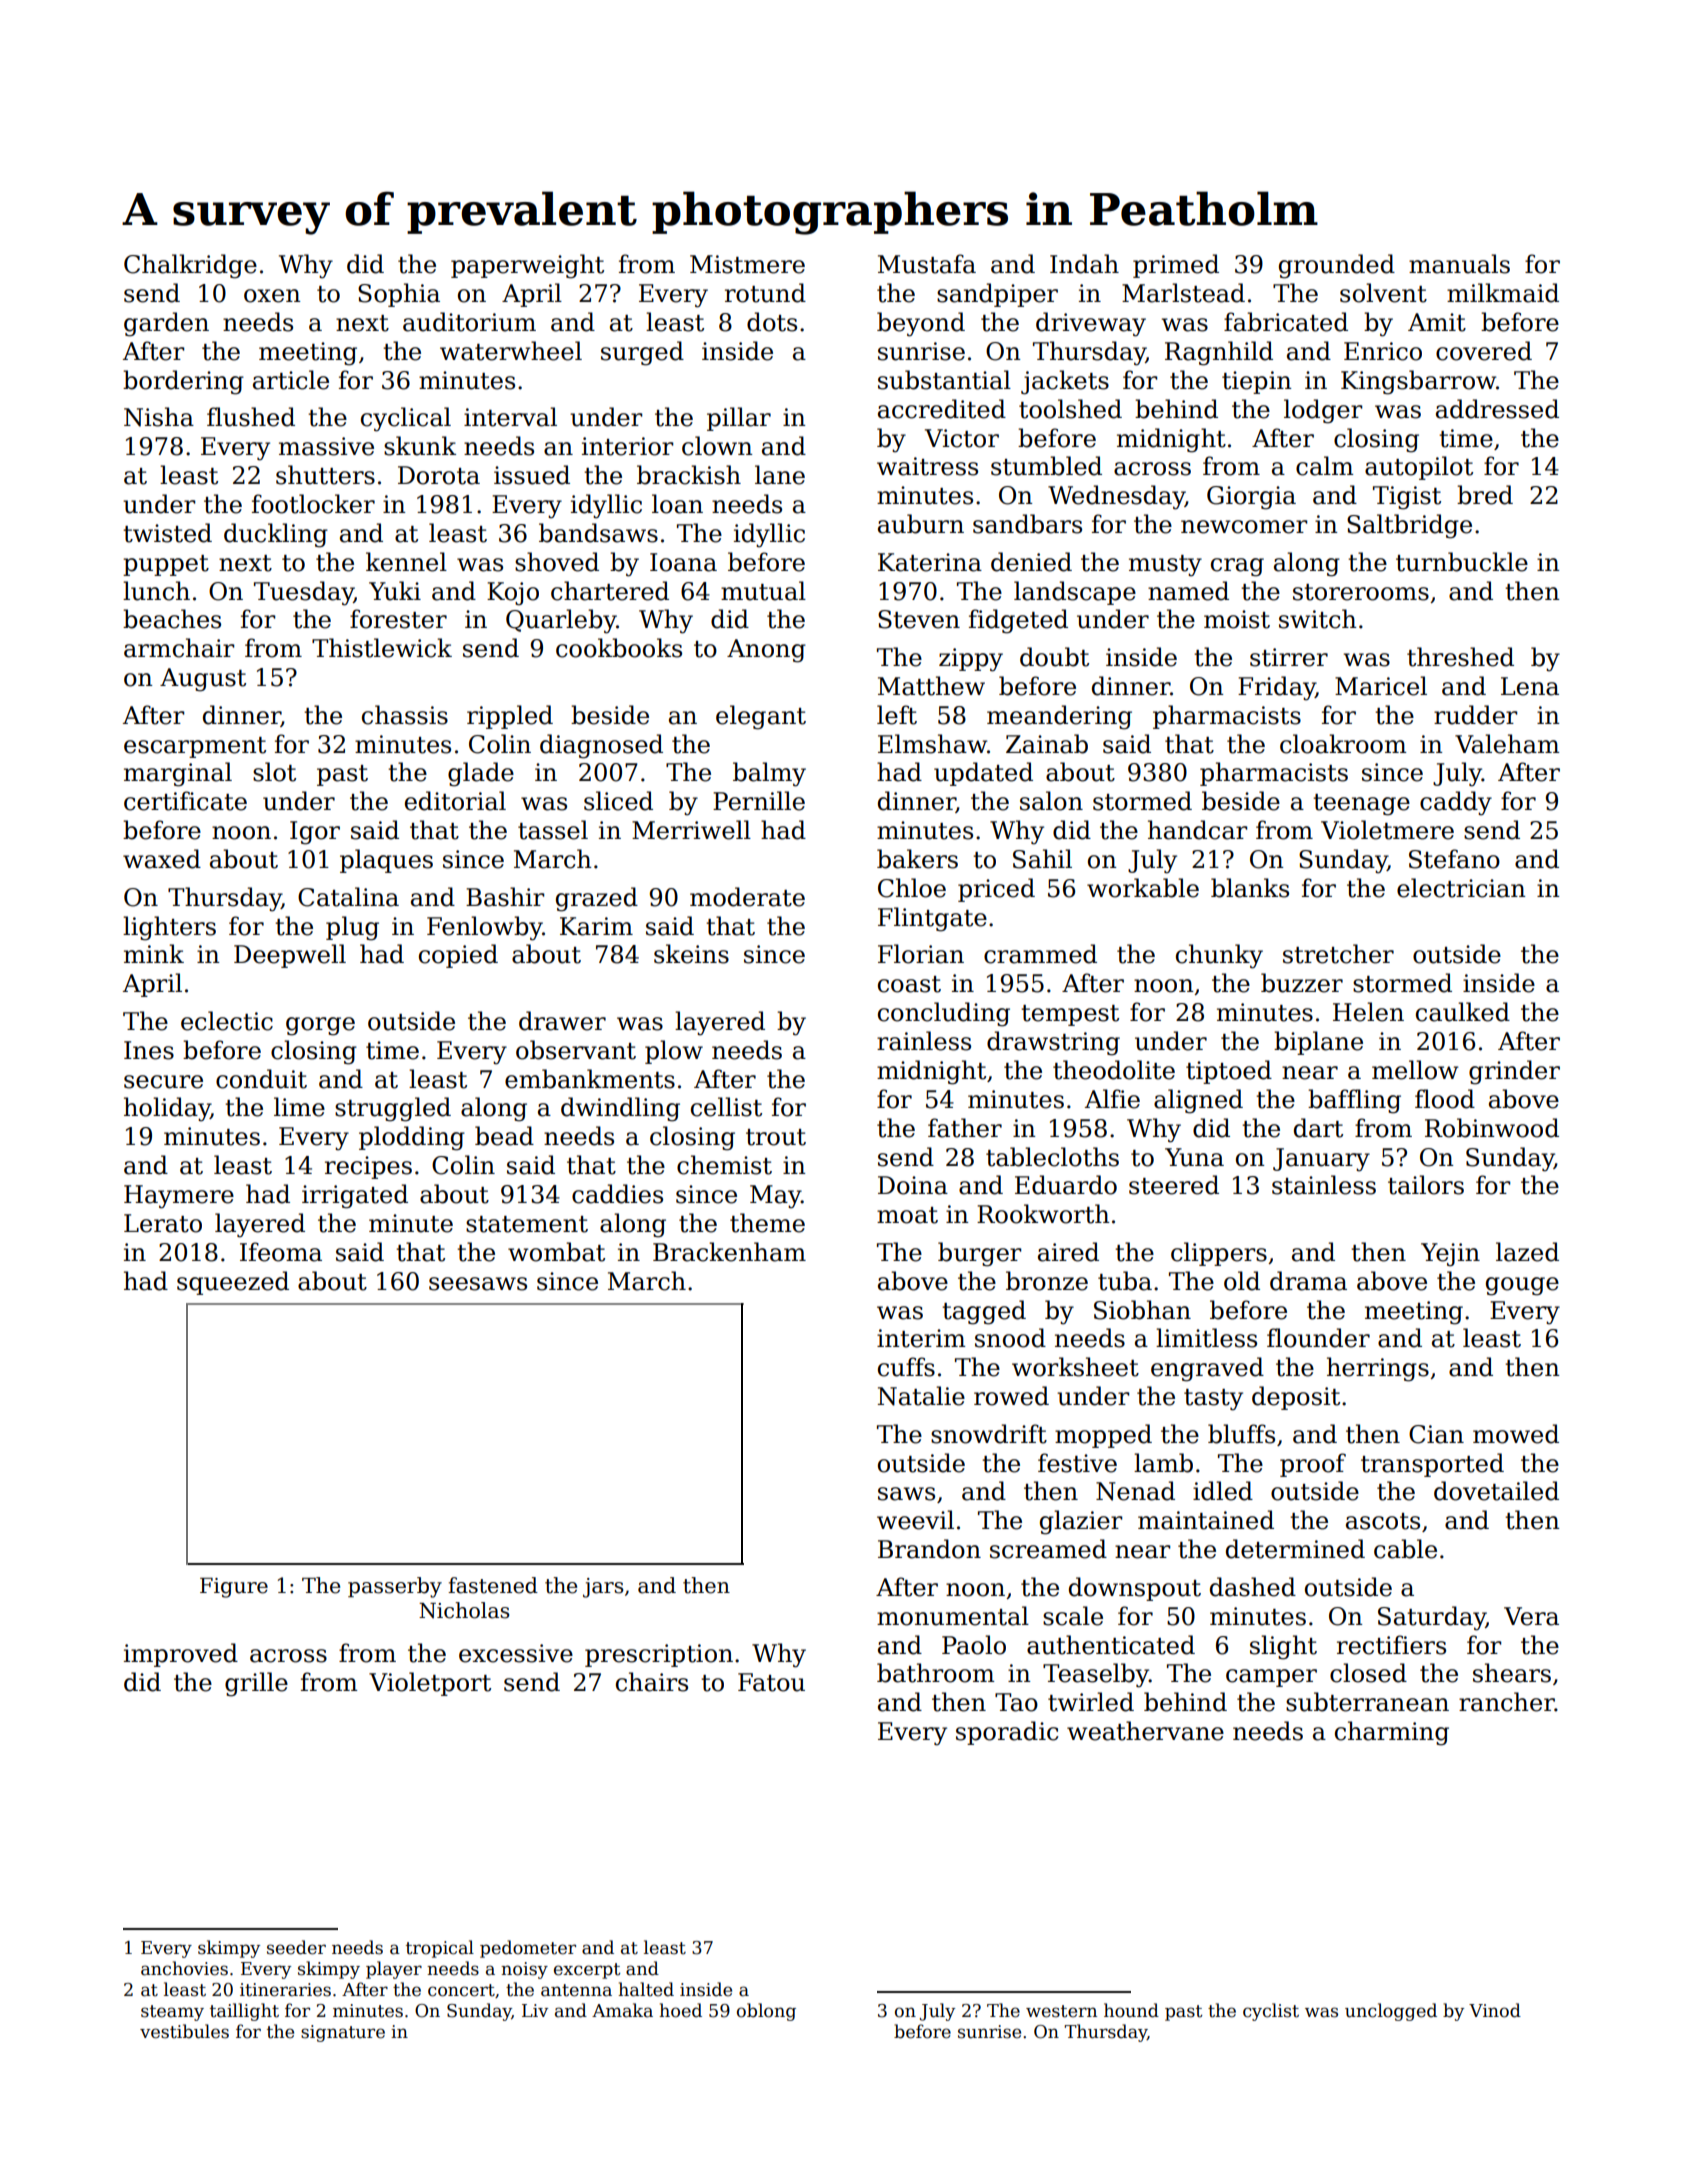 This screenshot has width=1683, height=2178. I want to click on Mistmere, so click(747, 264).
